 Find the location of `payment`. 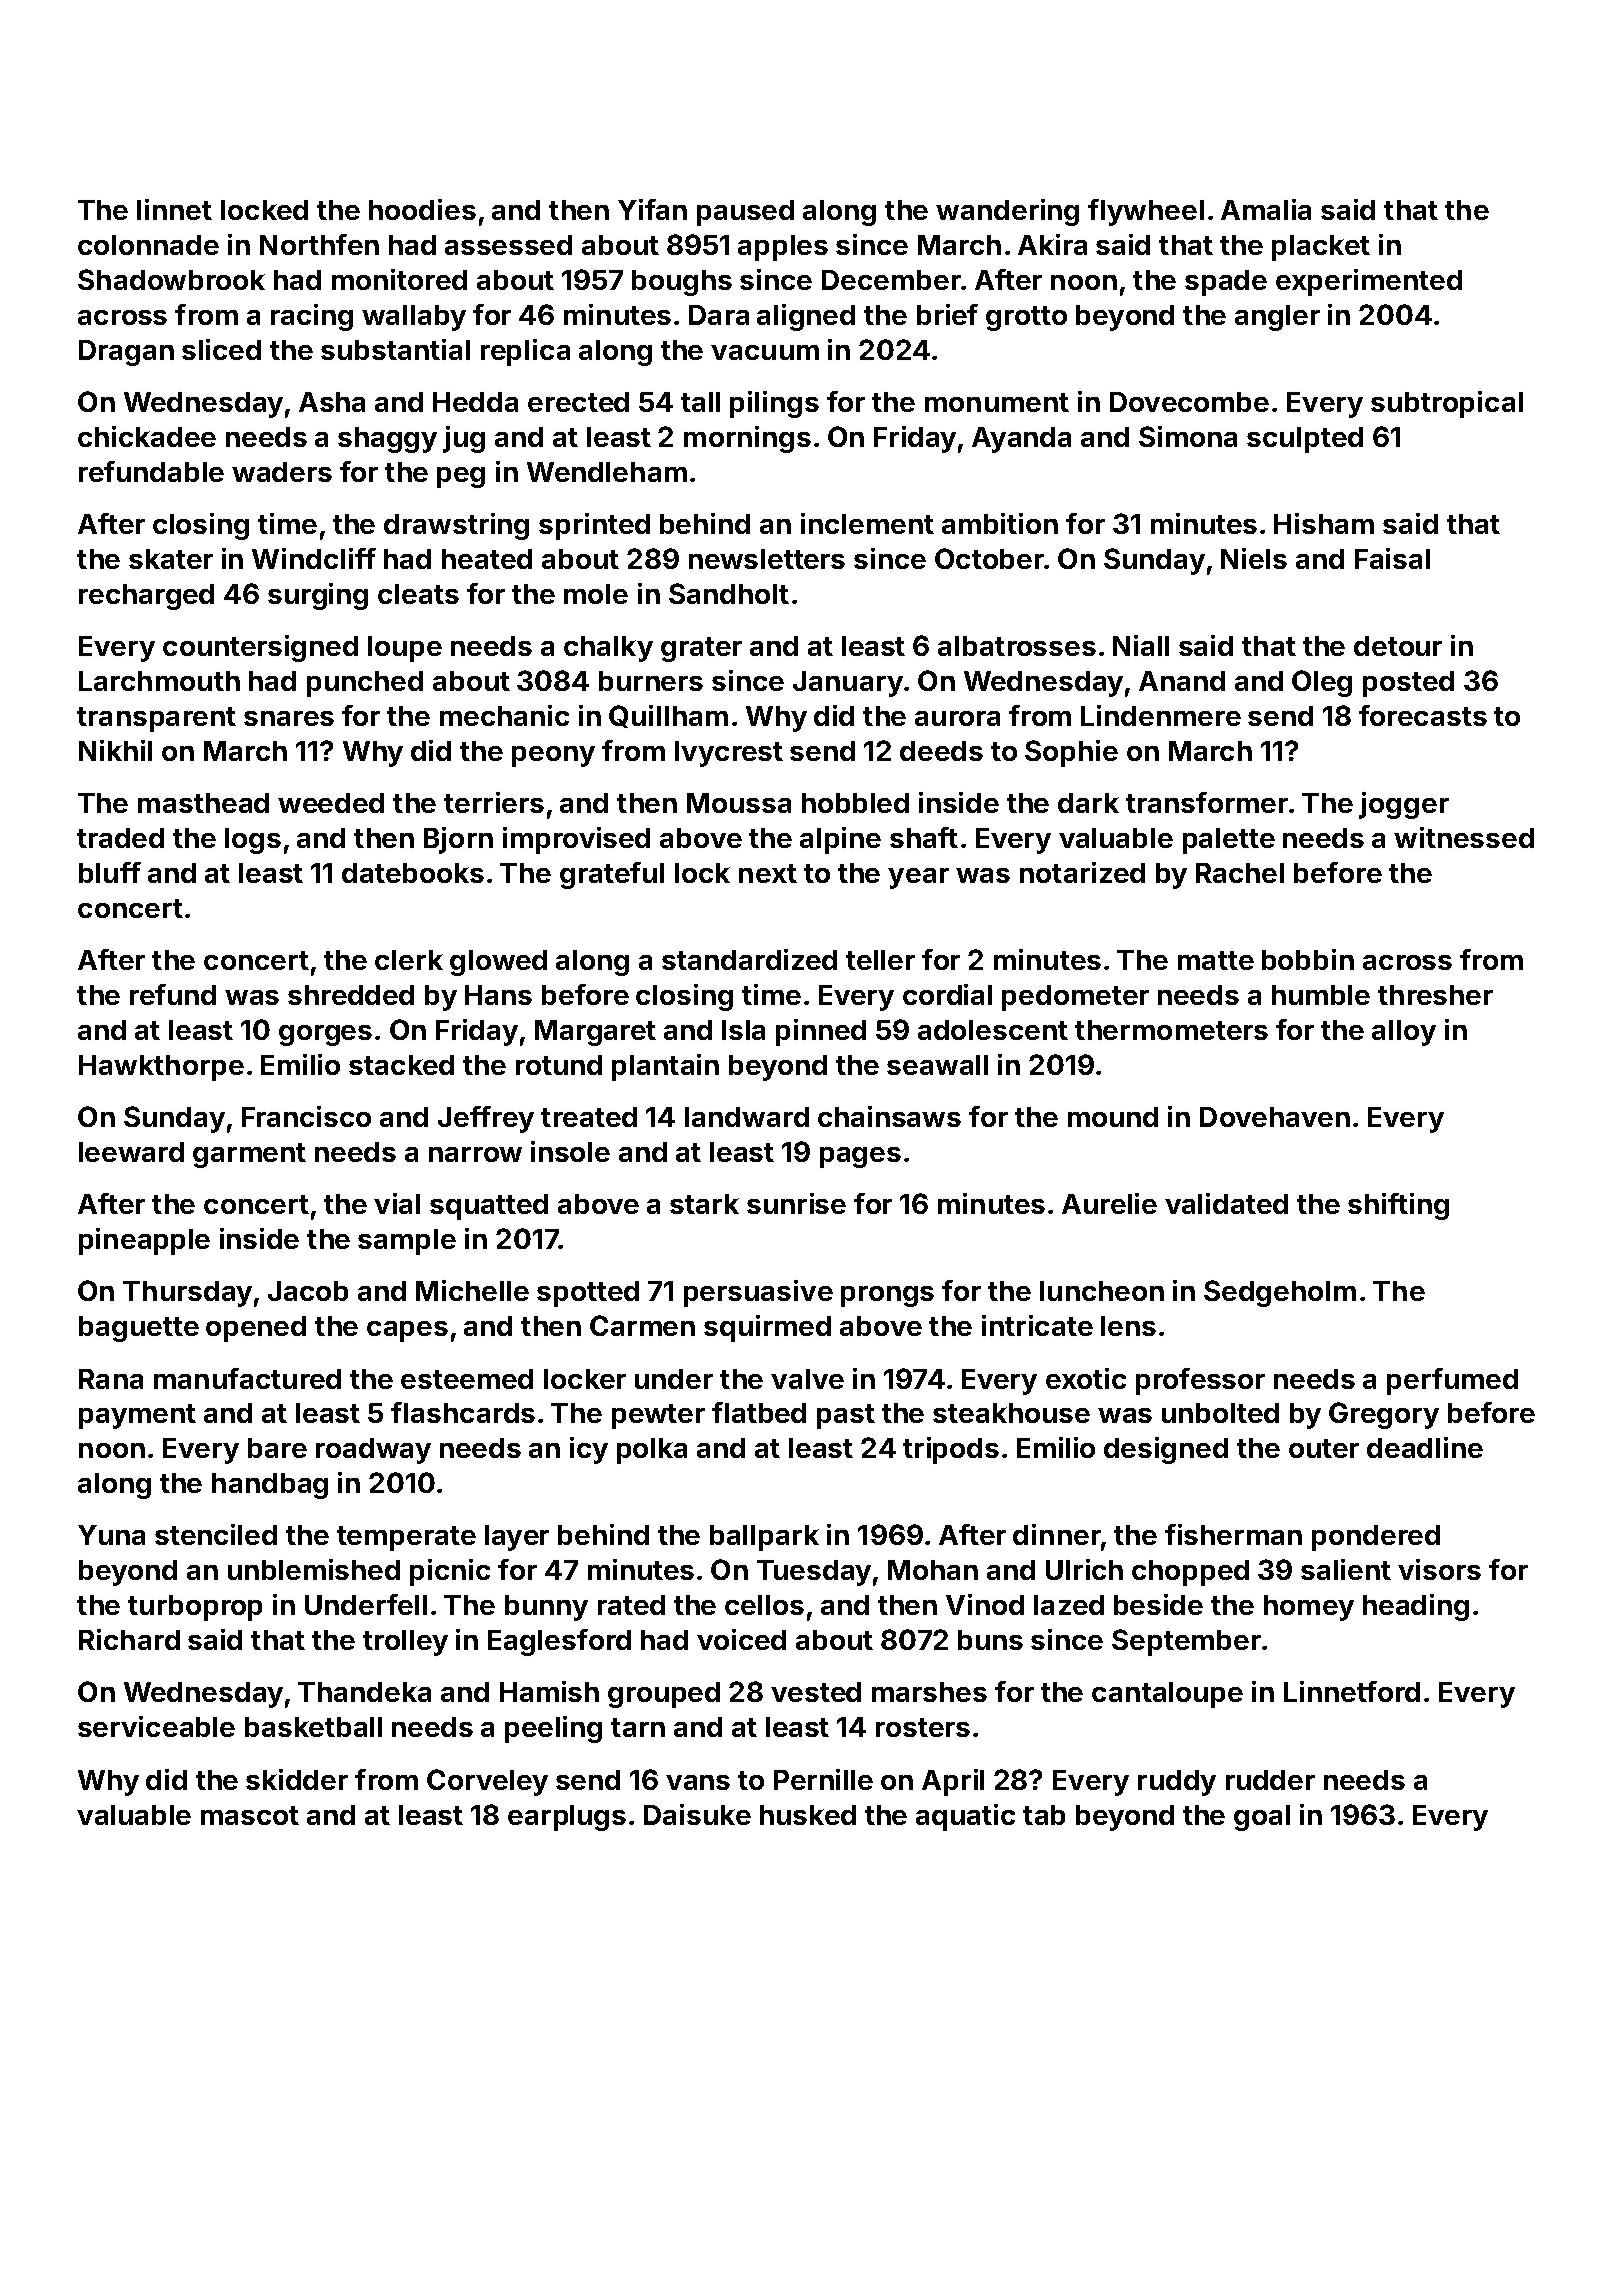

payment is located at coordinates (137, 1416).
